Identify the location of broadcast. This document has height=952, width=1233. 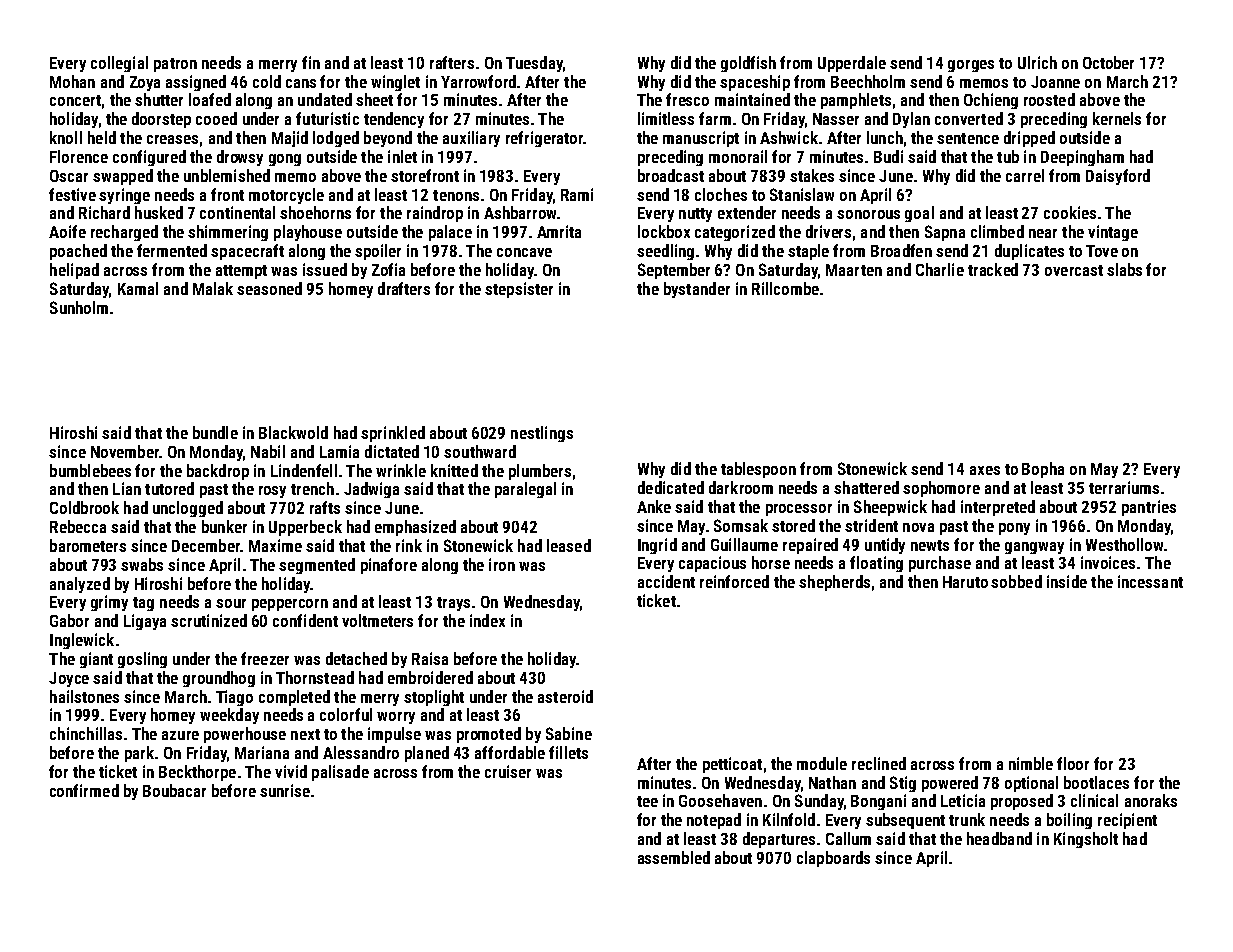
(671, 175).
